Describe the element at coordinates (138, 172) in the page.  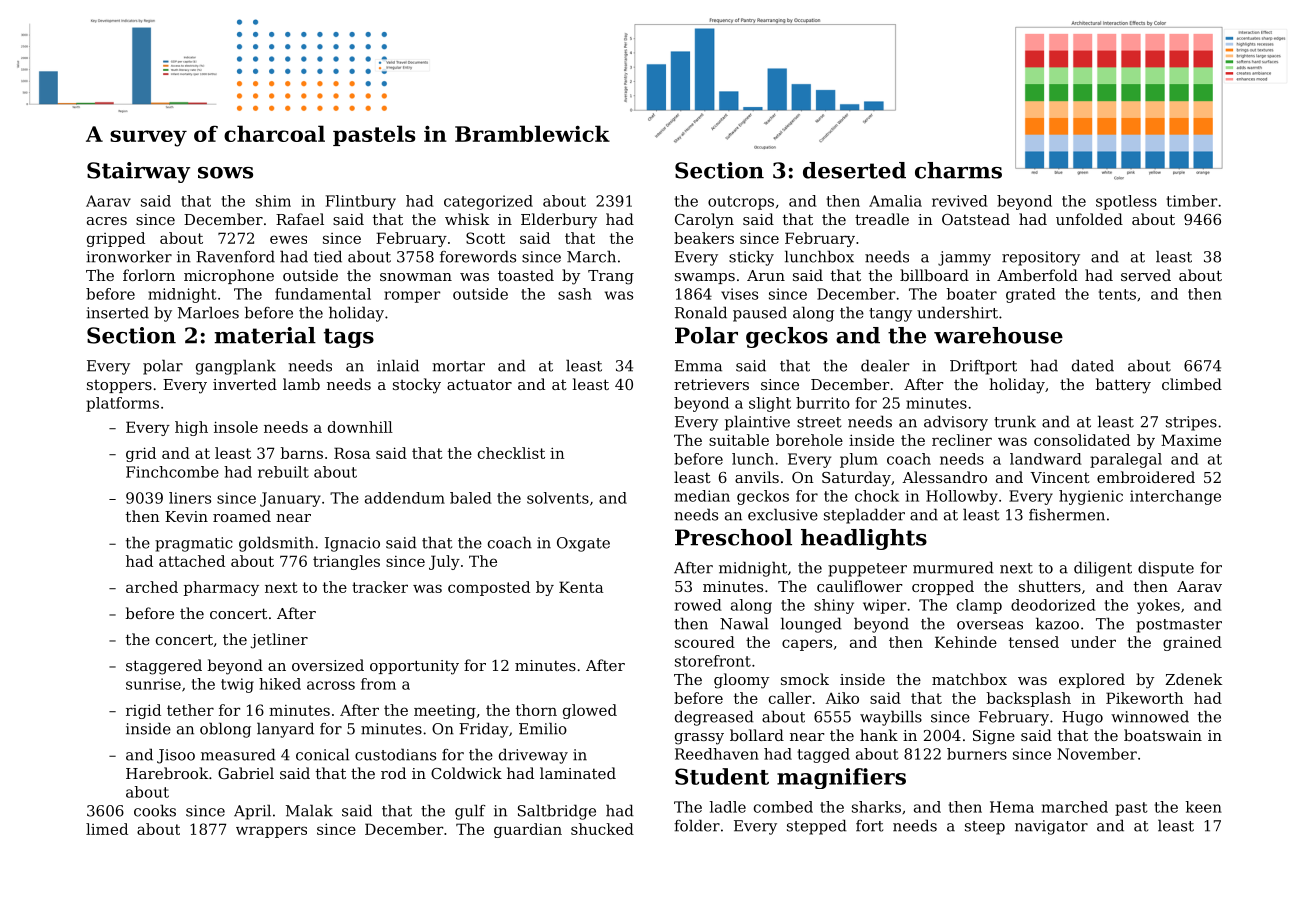
I see `Stairway` at that location.
